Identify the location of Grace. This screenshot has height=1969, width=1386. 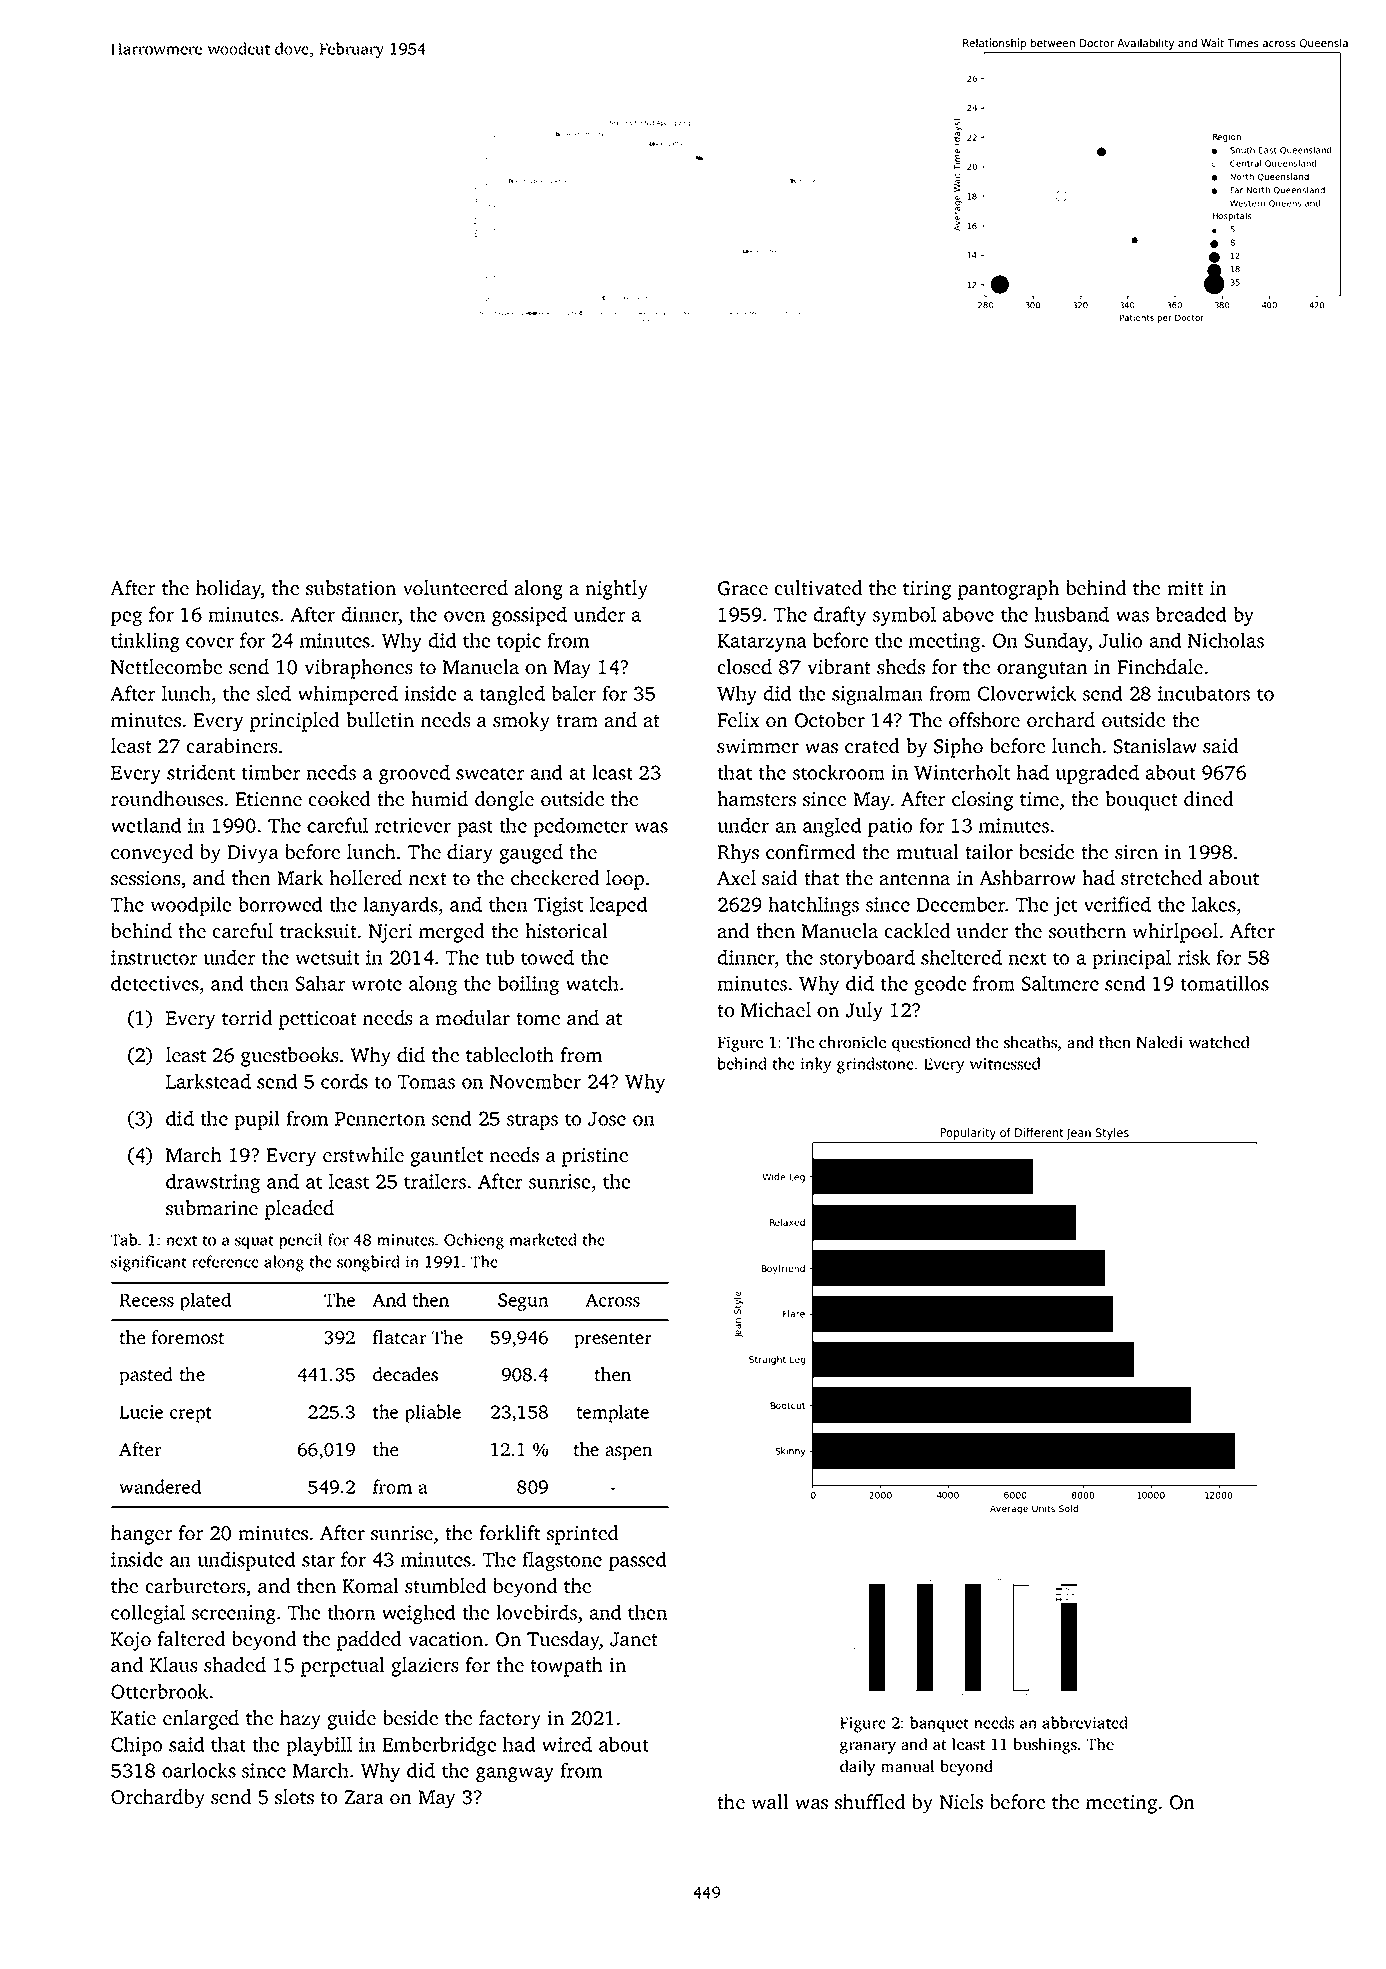
(743, 588).
